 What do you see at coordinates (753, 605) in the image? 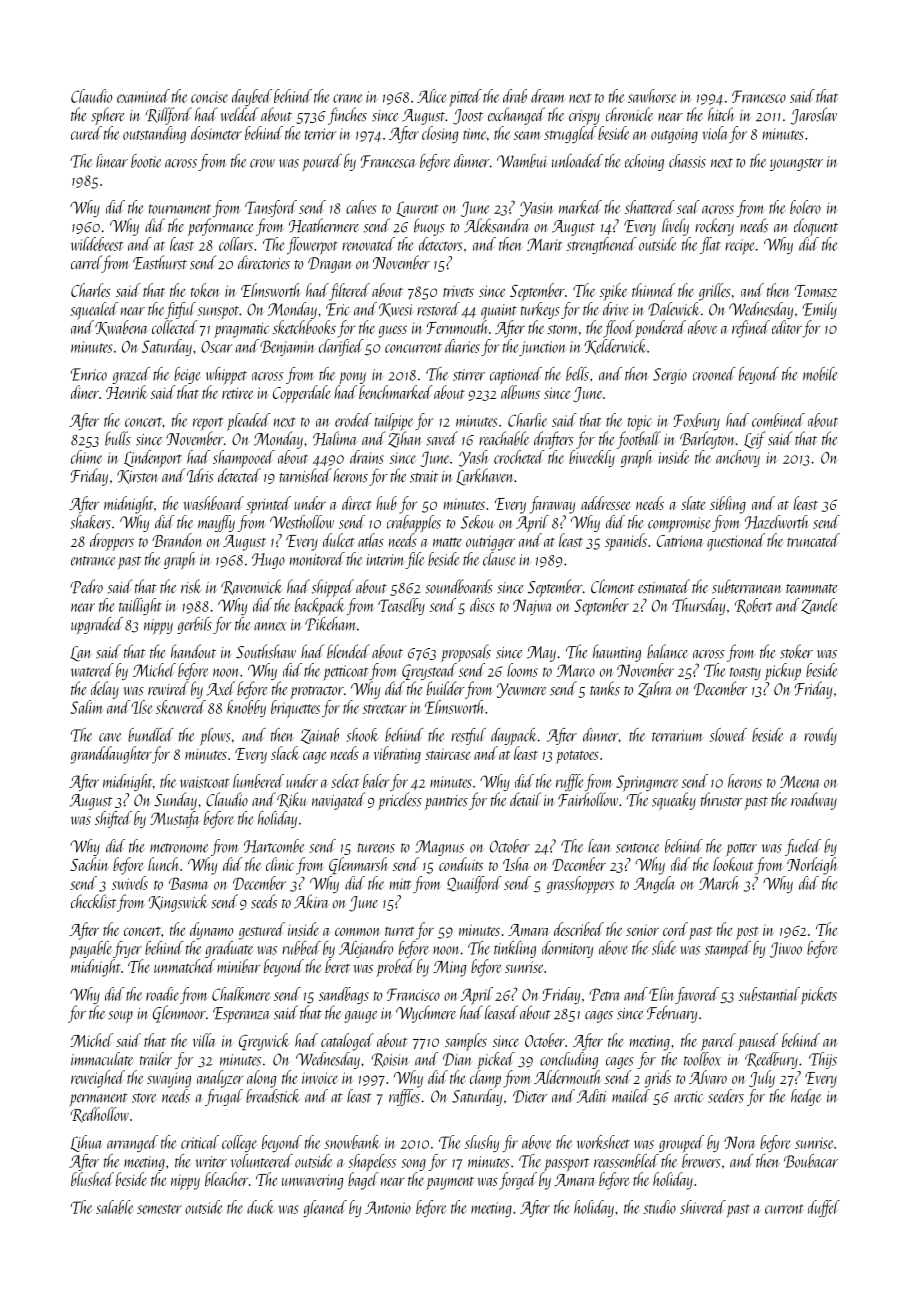
I see `Robert` at bounding box center [753, 605].
